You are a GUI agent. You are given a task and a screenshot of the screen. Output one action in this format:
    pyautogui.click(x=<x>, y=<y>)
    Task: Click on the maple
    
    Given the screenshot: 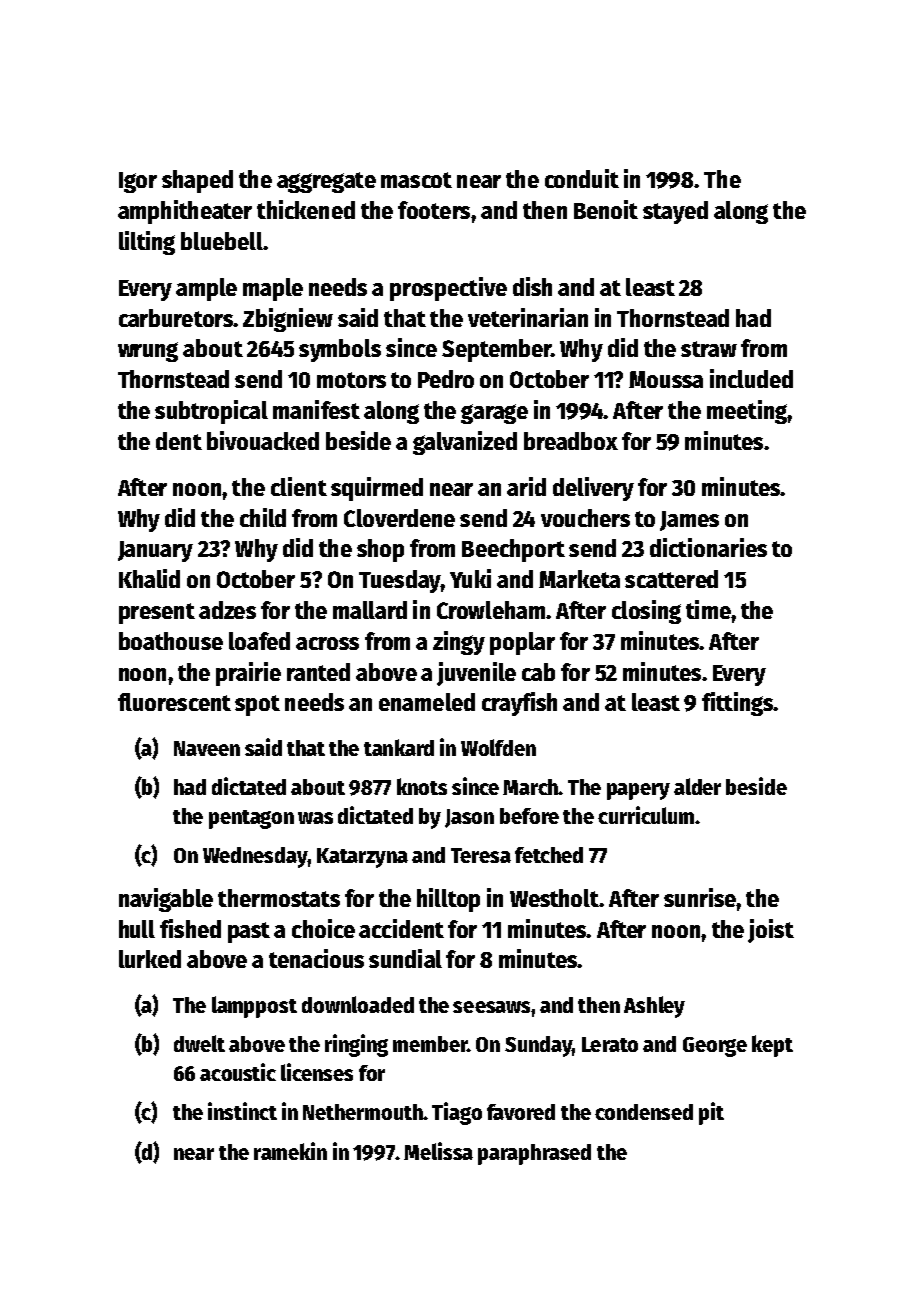 What is the action you would take?
    pyautogui.click(x=273, y=289)
